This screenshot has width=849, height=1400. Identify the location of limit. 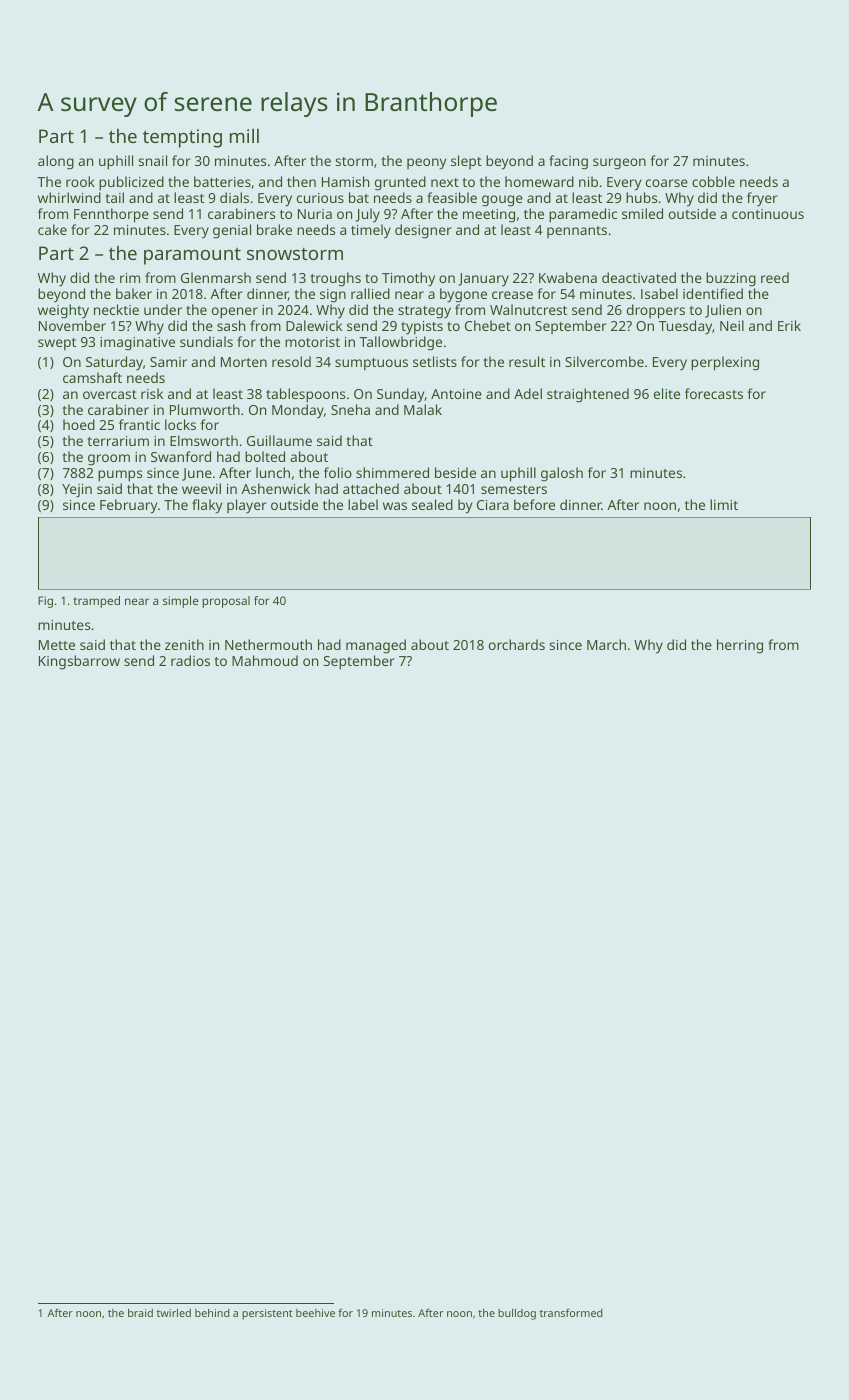
(724, 504).
